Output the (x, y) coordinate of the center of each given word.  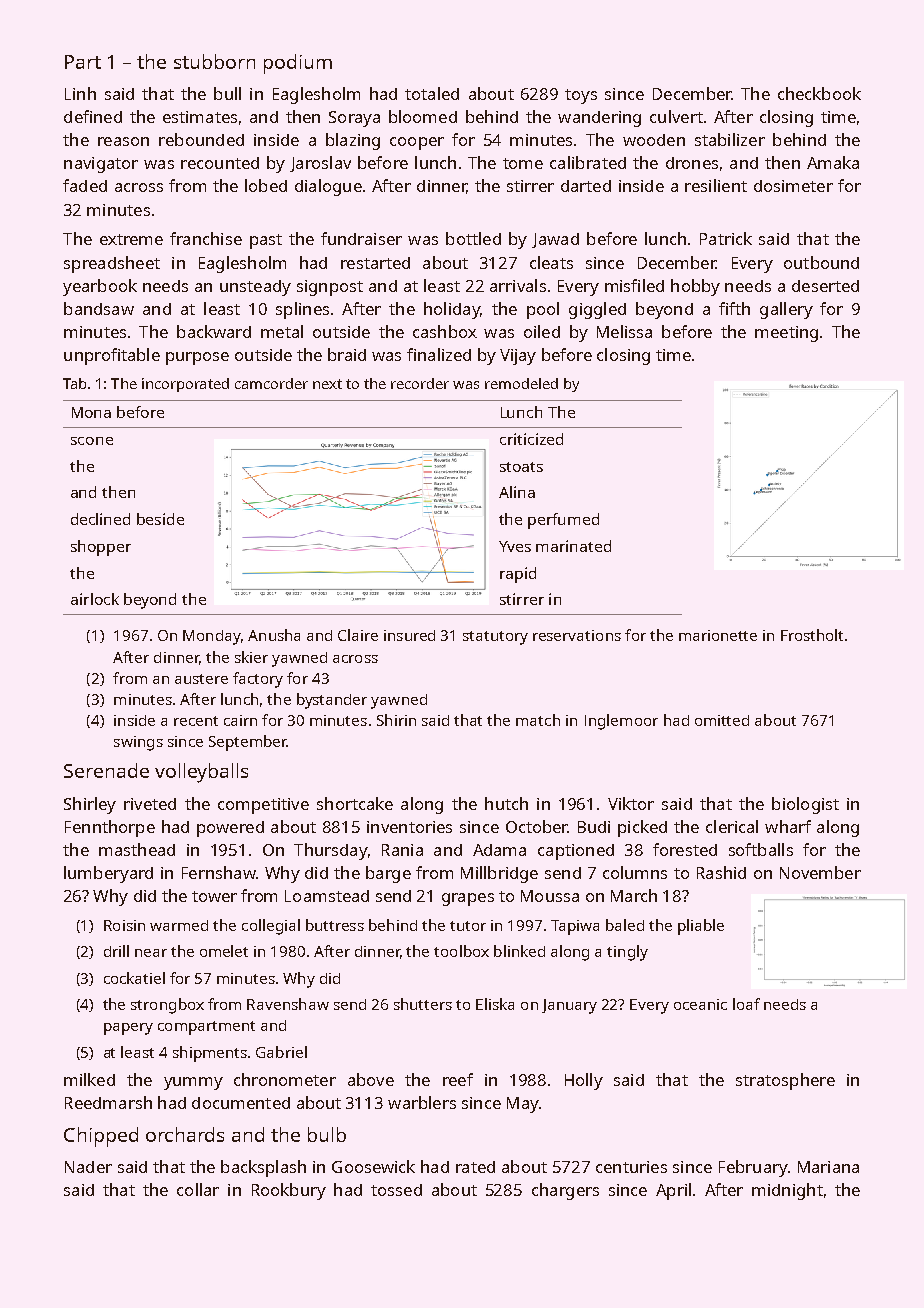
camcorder (271, 383)
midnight (787, 1191)
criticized (531, 439)
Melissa (624, 331)
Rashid (721, 872)
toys (581, 96)
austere (201, 679)
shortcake (355, 803)
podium (298, 64)
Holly (584, 1081)
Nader (88, 1167)
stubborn (214, 61)
